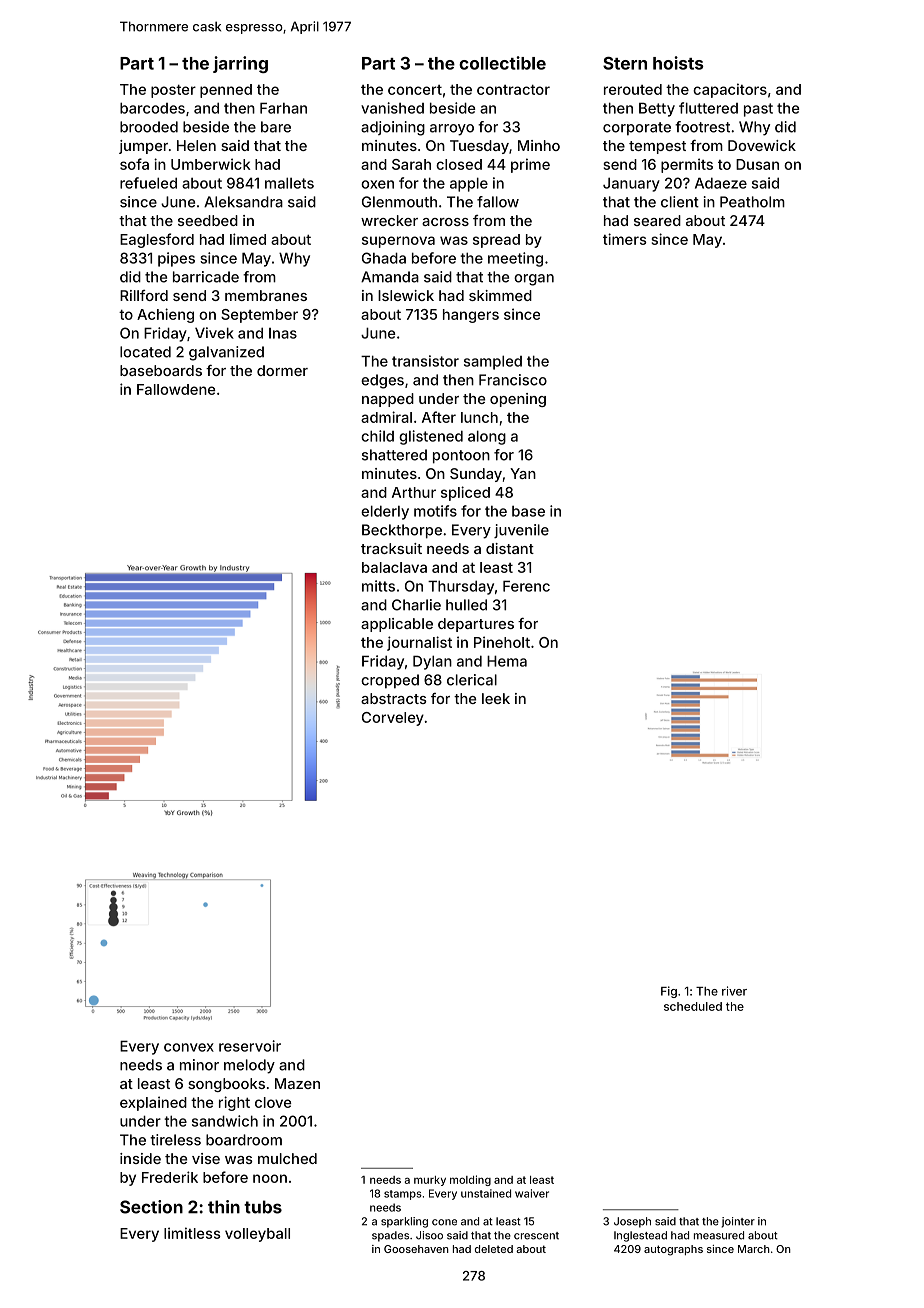 Image resolution: width=924 pixels, height=1308 pixels. I want to click on hoists, so click(678, 63).
